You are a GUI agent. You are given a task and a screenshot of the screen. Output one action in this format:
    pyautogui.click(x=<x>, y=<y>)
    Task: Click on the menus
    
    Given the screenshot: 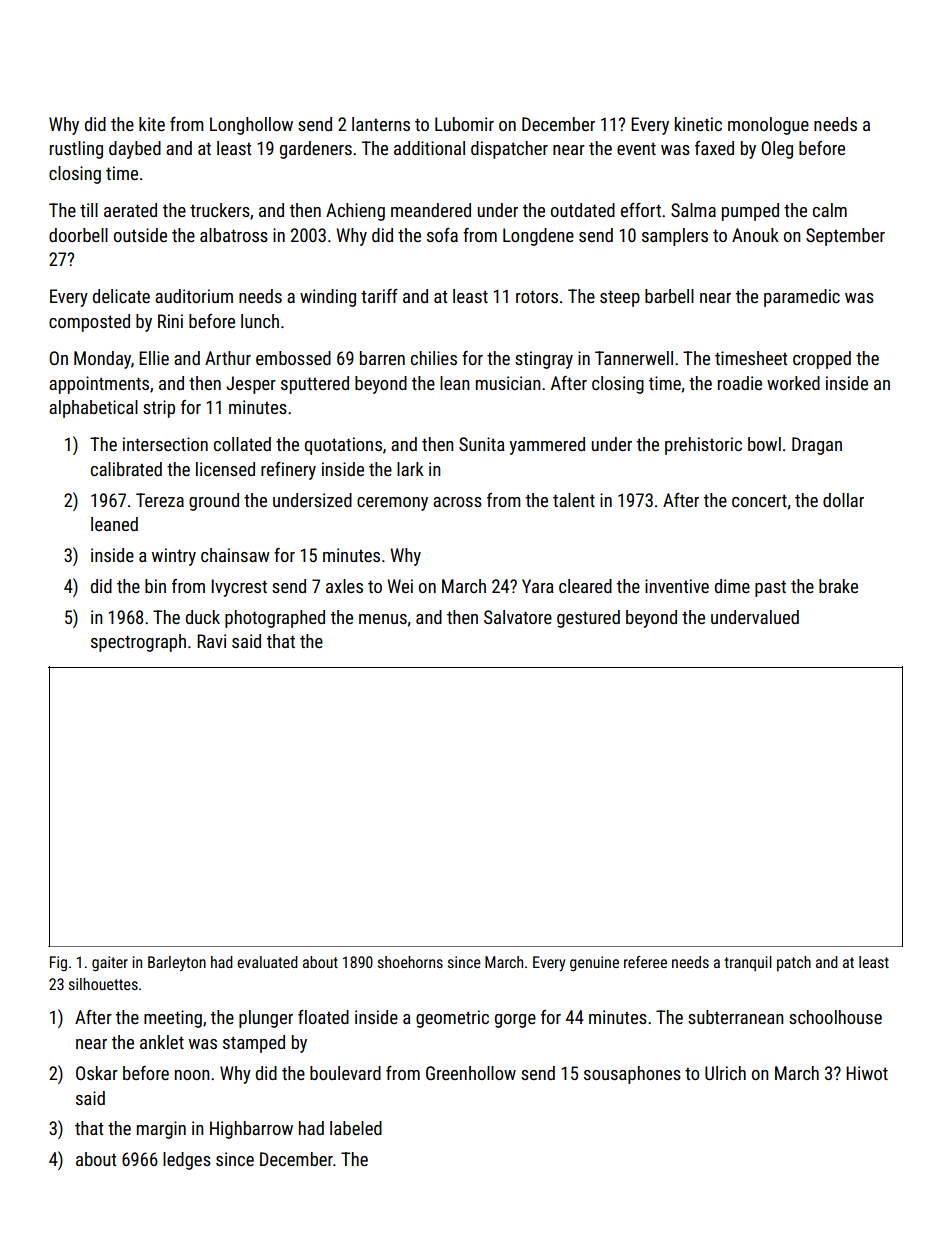 What is the action you would take?
    pyautogui.click(x=383, y=619)
